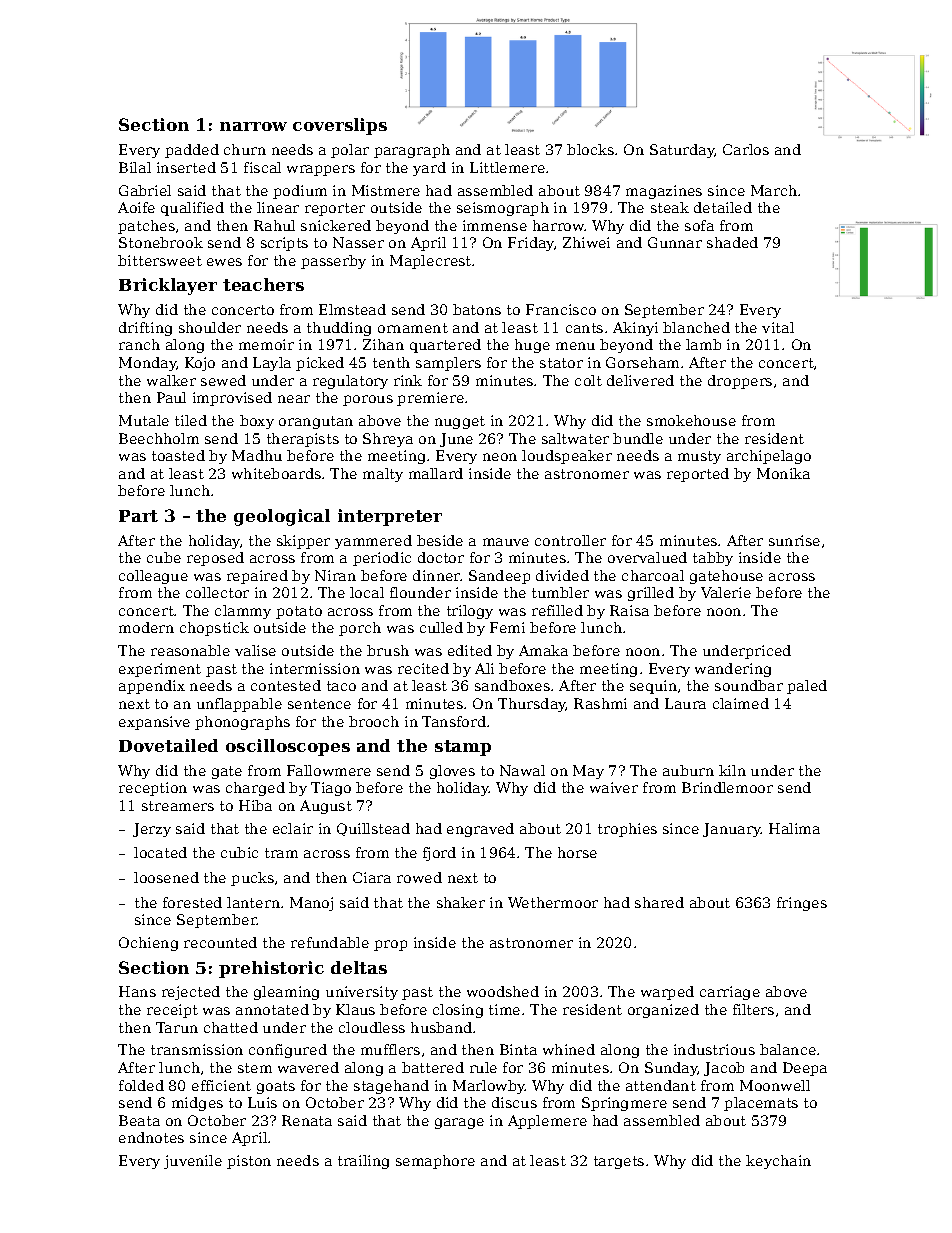  Describe the element at coordinates (726, 592) in the document. I see `Valerie` at that location.
